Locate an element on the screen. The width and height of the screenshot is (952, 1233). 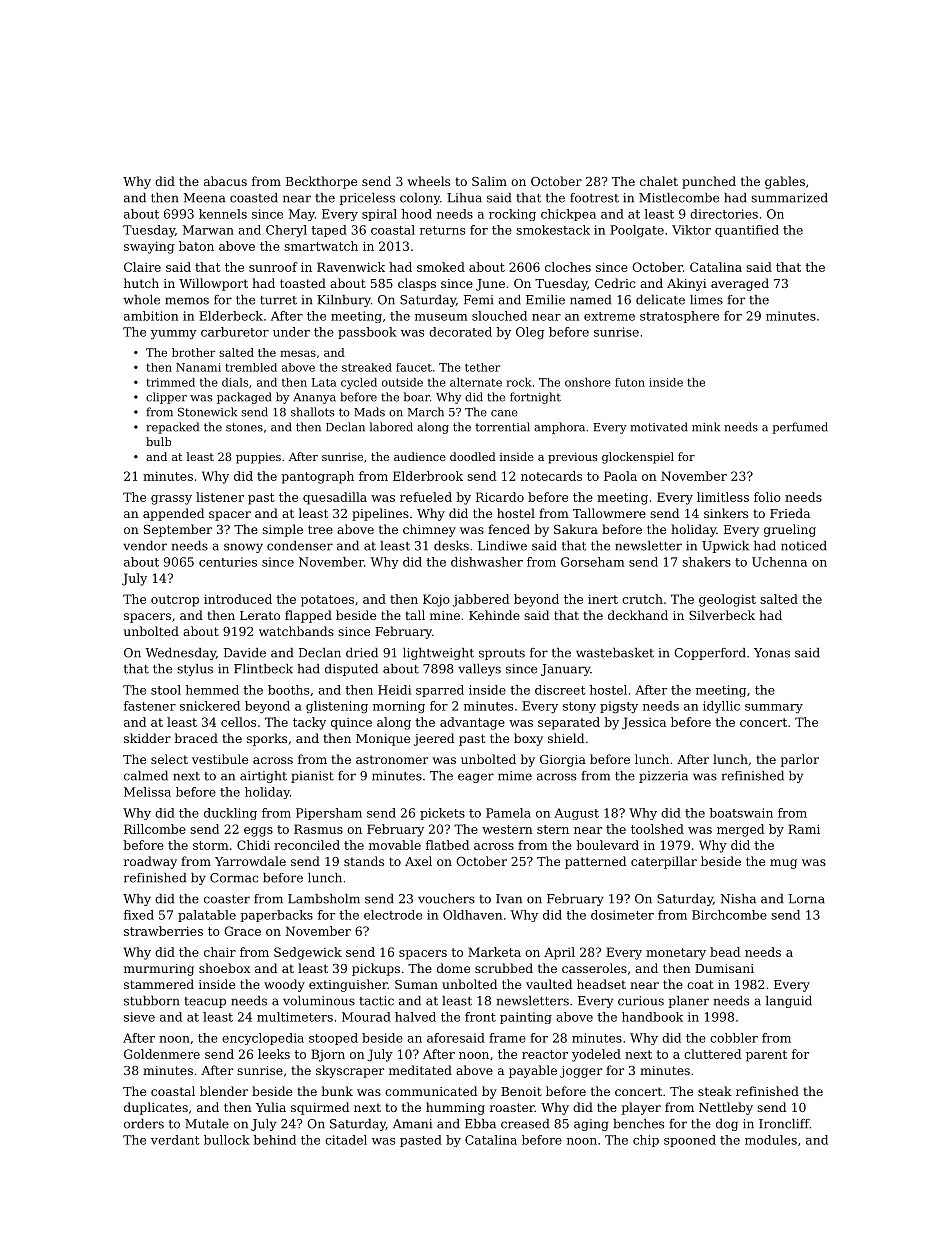
citadel is located at coordinates (346, 1140).
